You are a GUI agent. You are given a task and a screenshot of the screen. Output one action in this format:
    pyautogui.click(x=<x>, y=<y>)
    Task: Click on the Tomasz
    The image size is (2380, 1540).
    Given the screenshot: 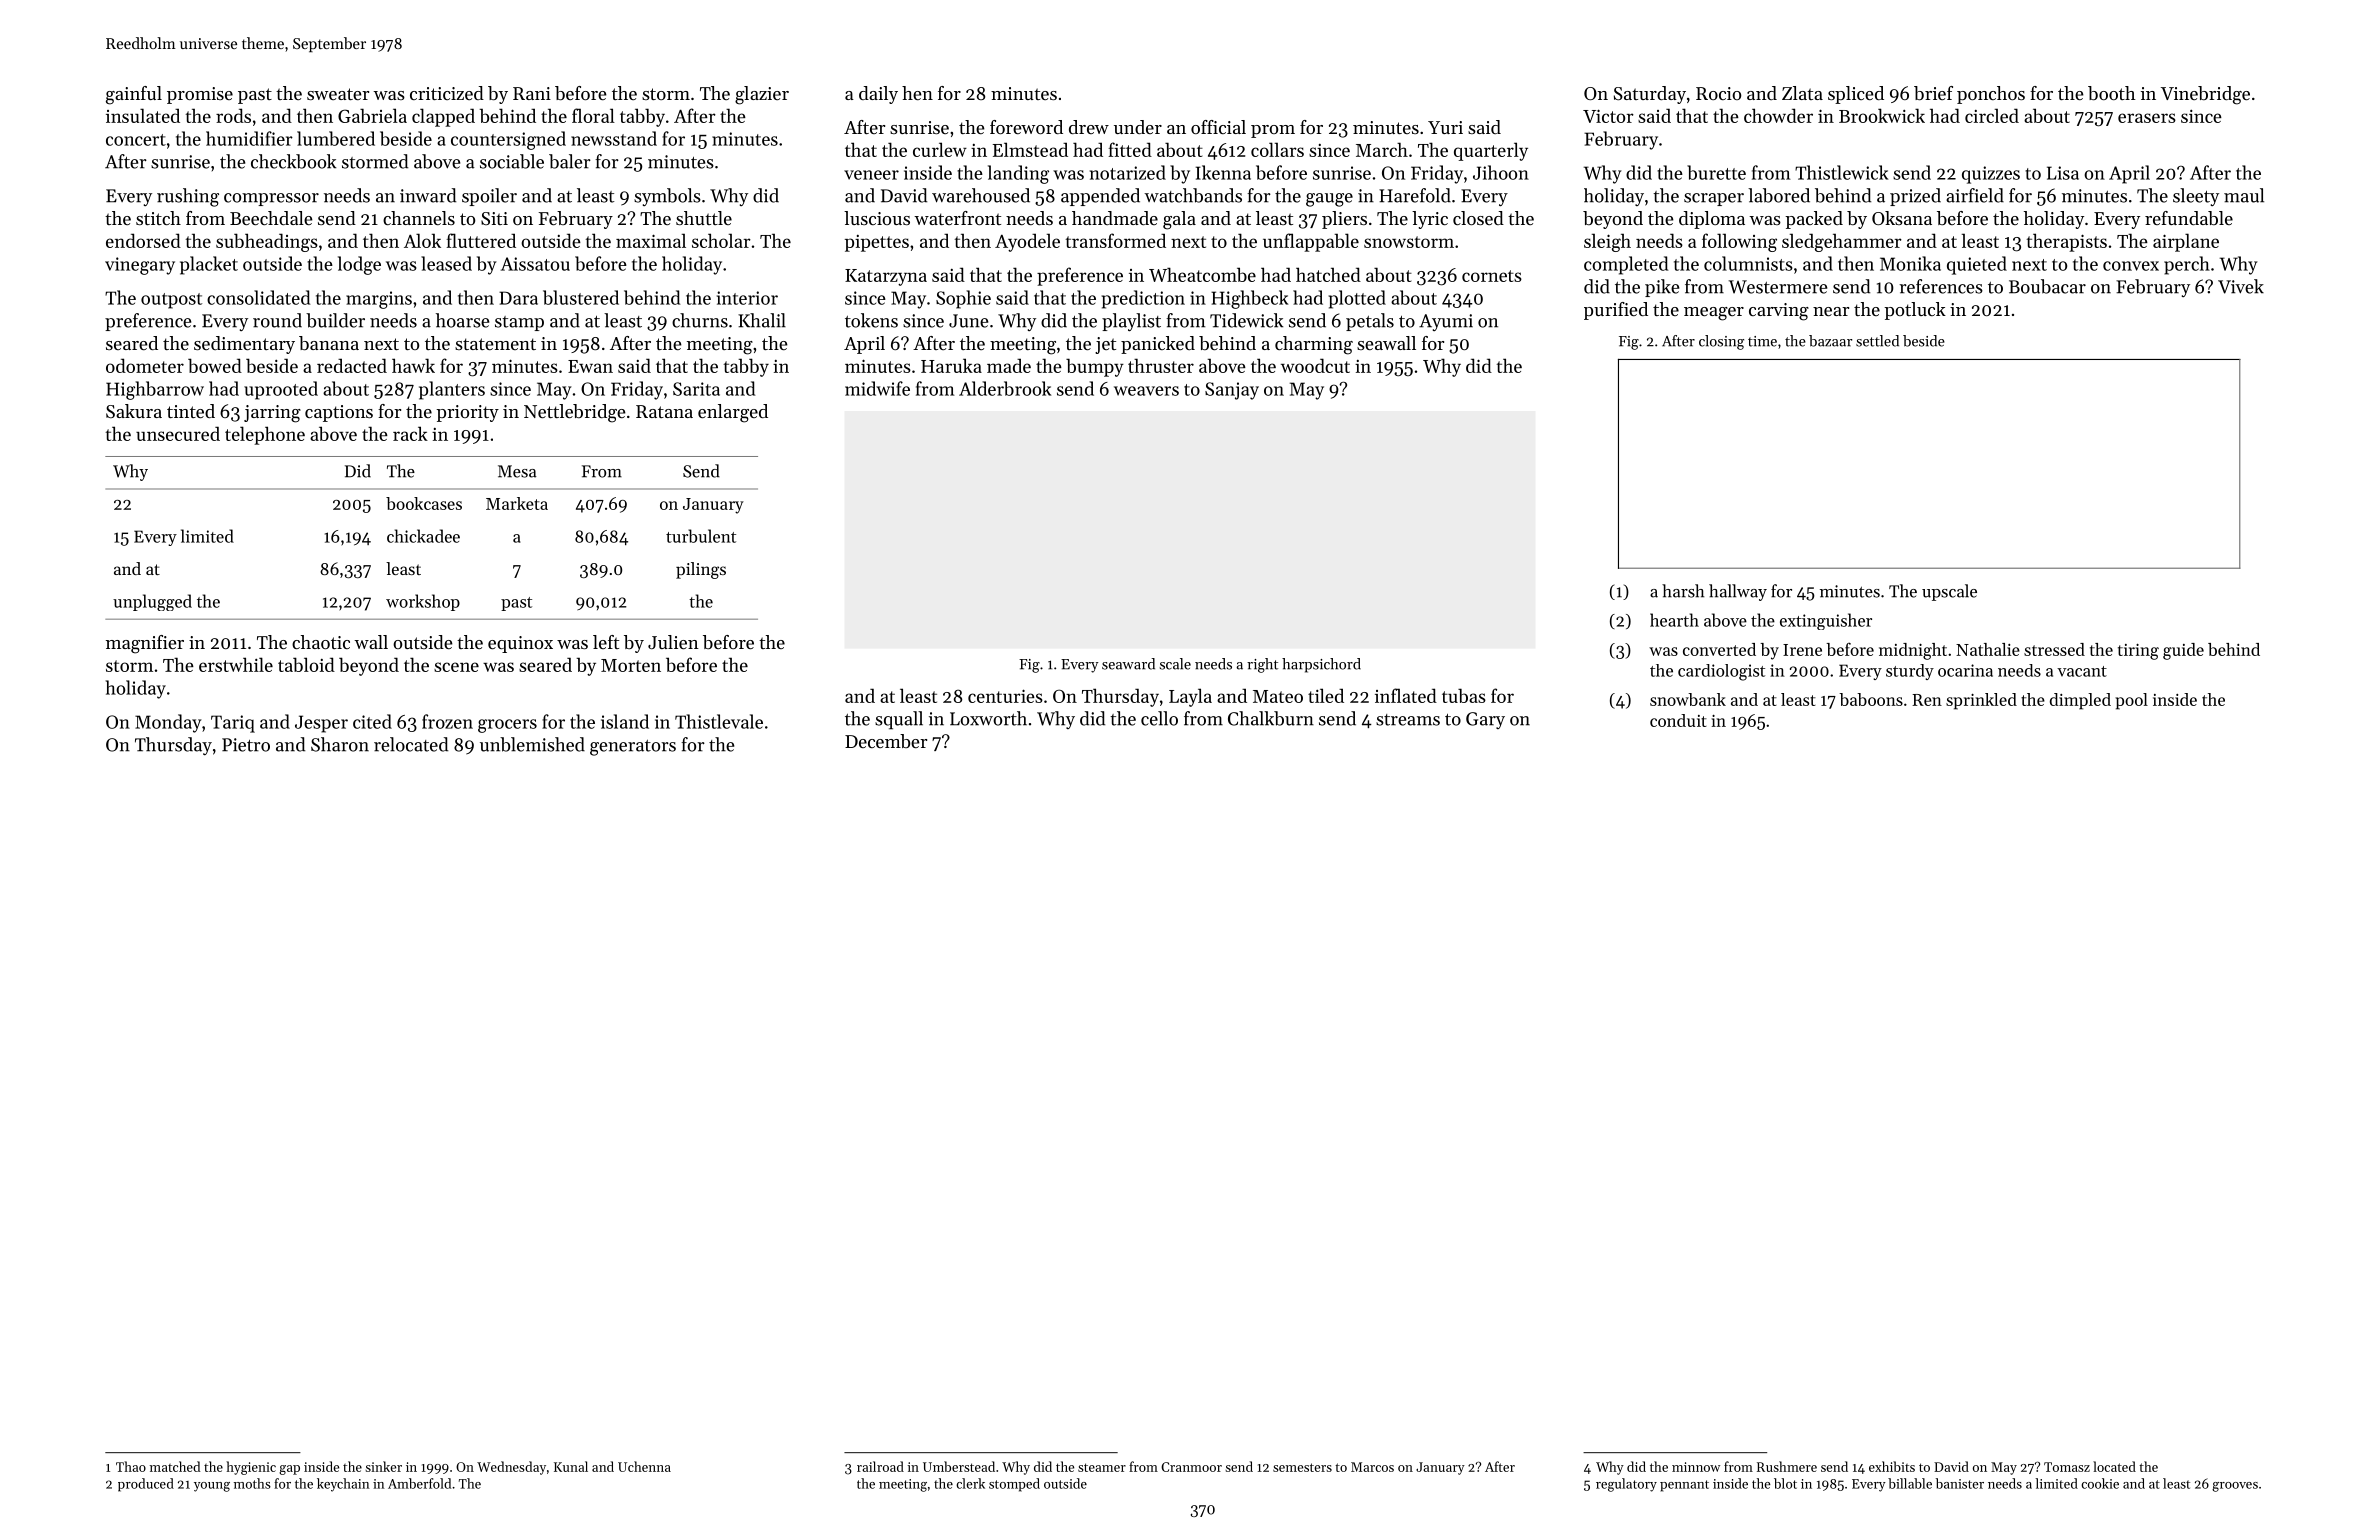 What is the action you would take?
    pyautogui.click(x=2067, y=1467)
